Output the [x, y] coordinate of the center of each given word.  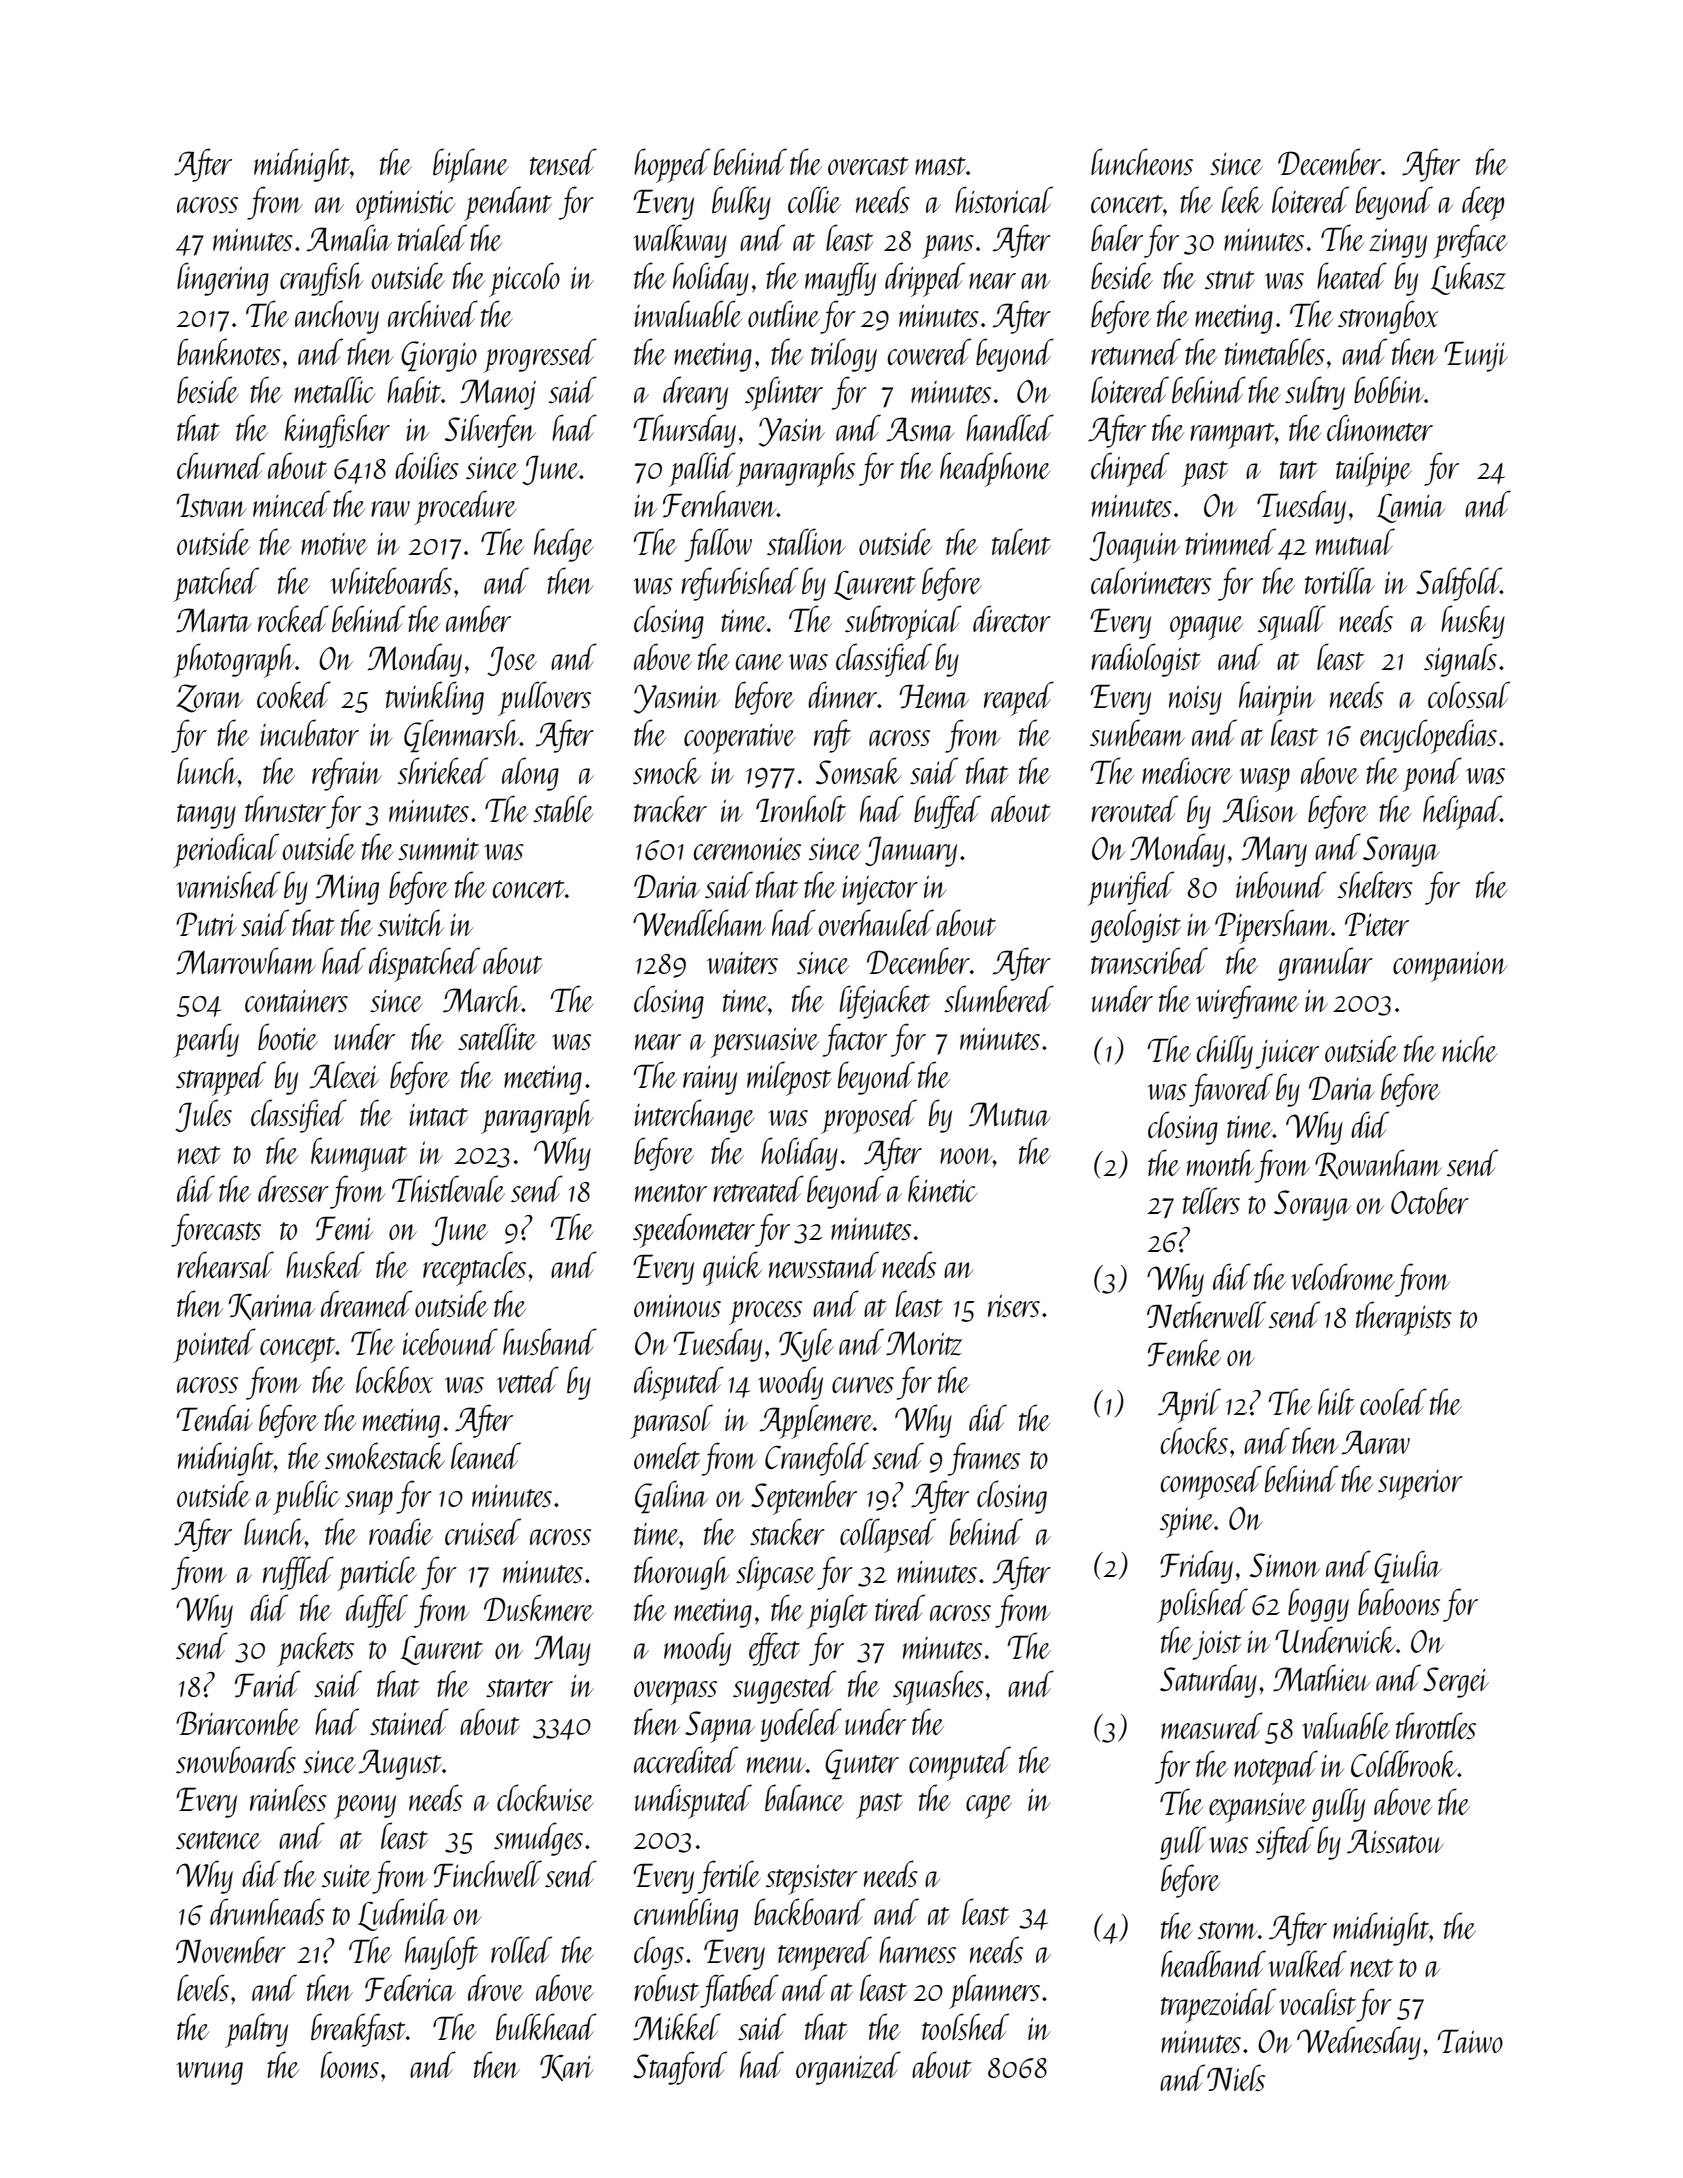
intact [439, 1115]
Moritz [924, 1343]
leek [1242, 199]
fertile [729, 1877]
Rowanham [1378, 1164]
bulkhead [546, 2026]
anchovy [337, 317]
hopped [672, 165]
